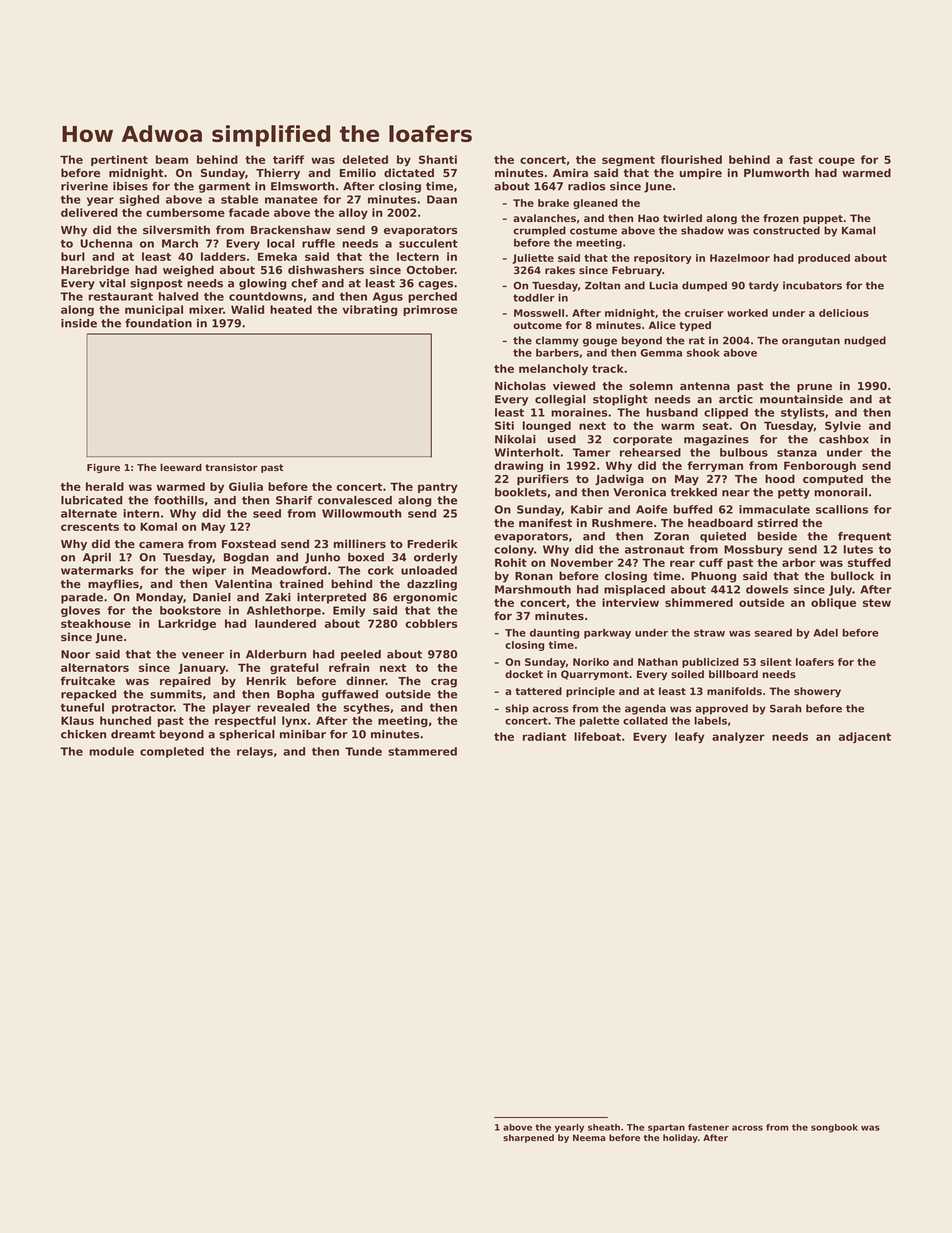 The image size is (952, 1233). What do you see at coordinates (666, 1128) in the screenshot?
I see `spartan` at bounding box center [666, 1128].
